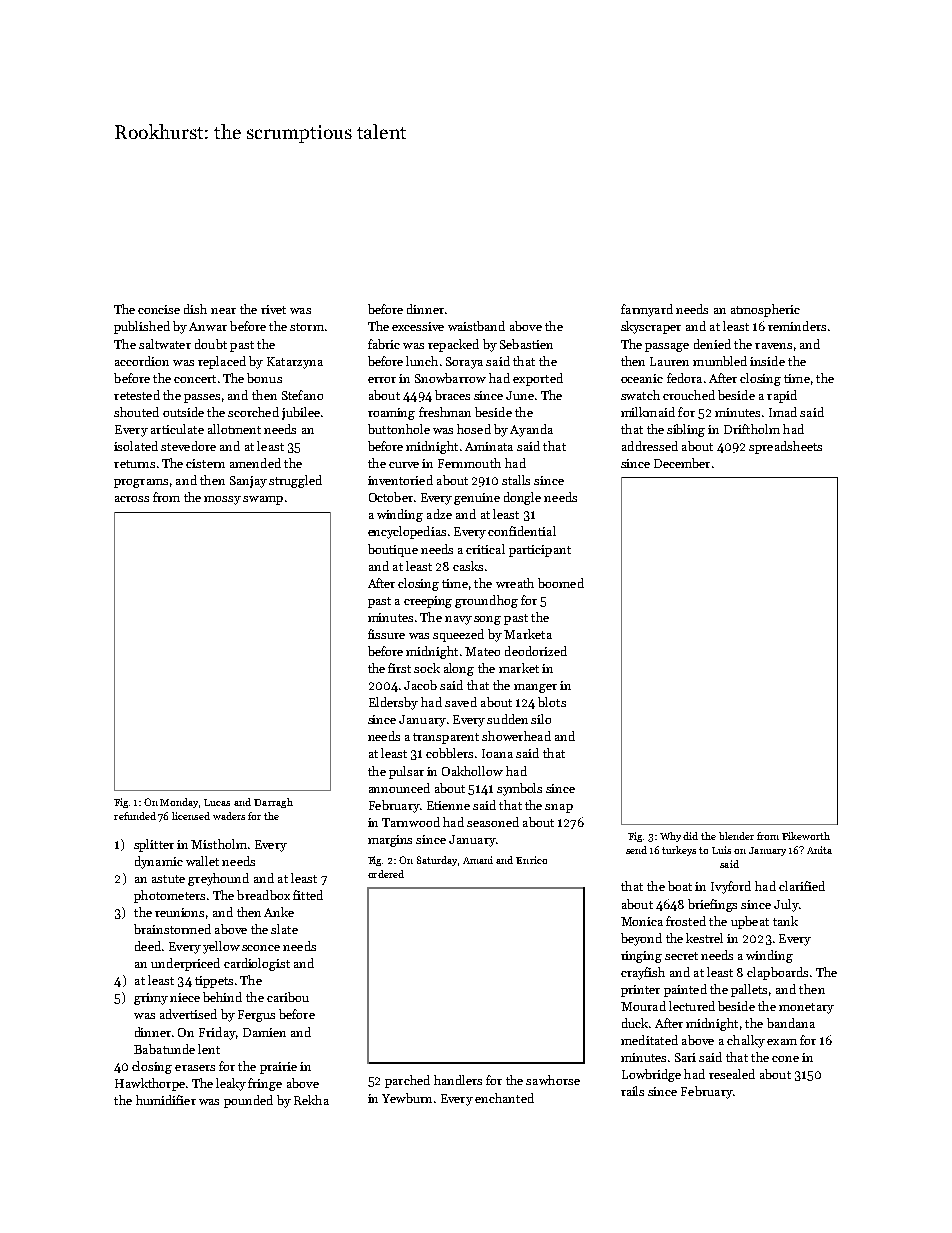 The height and width of the page is (1233, 952). I want to click on snap, so click(559, 808).
